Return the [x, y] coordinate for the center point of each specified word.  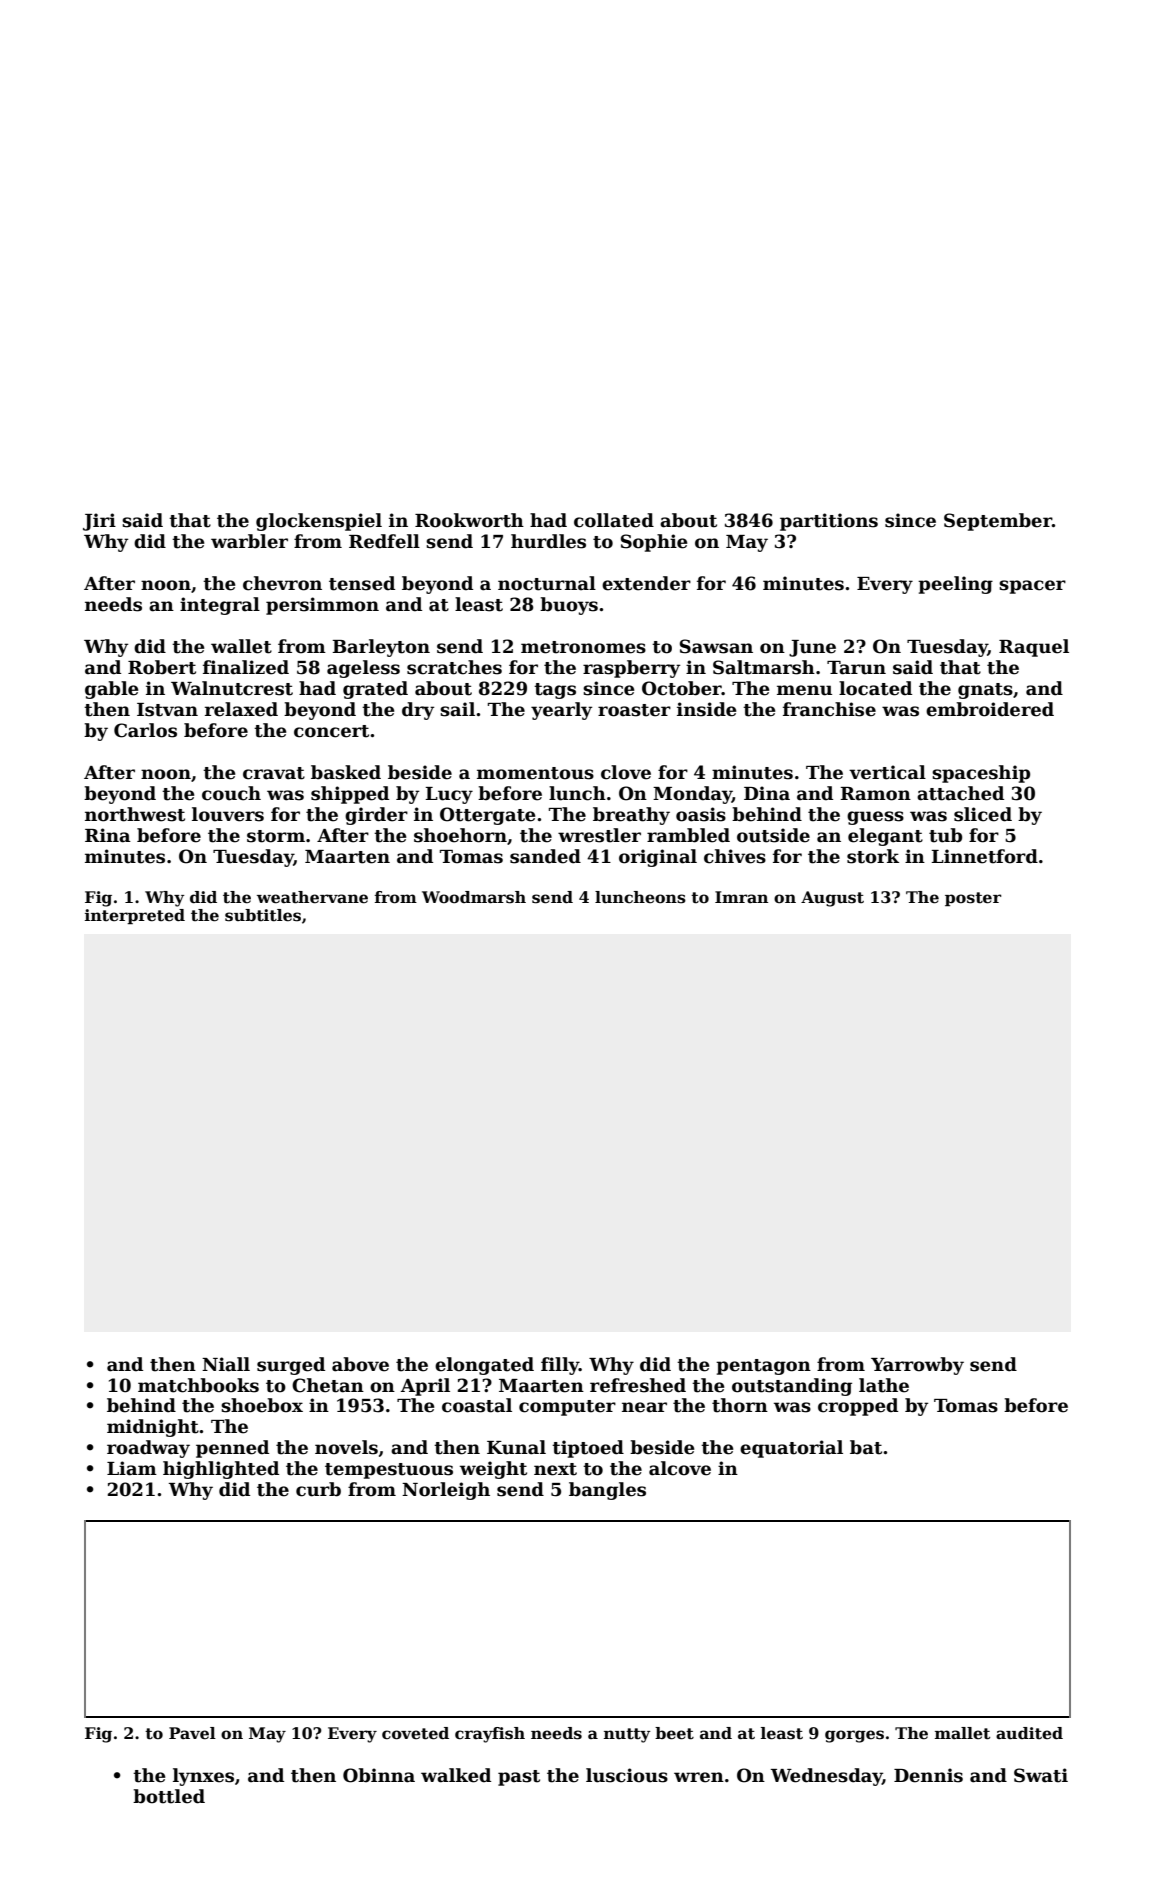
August [832, 899]
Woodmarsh [474, 897]
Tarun [856, 668]
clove [626, 772]
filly [560, 1366]
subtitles [263, 915]
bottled [169, 1796]
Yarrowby [917, 1366]
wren [699, 1777]
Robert [162, 667]
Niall [226, 1364]
